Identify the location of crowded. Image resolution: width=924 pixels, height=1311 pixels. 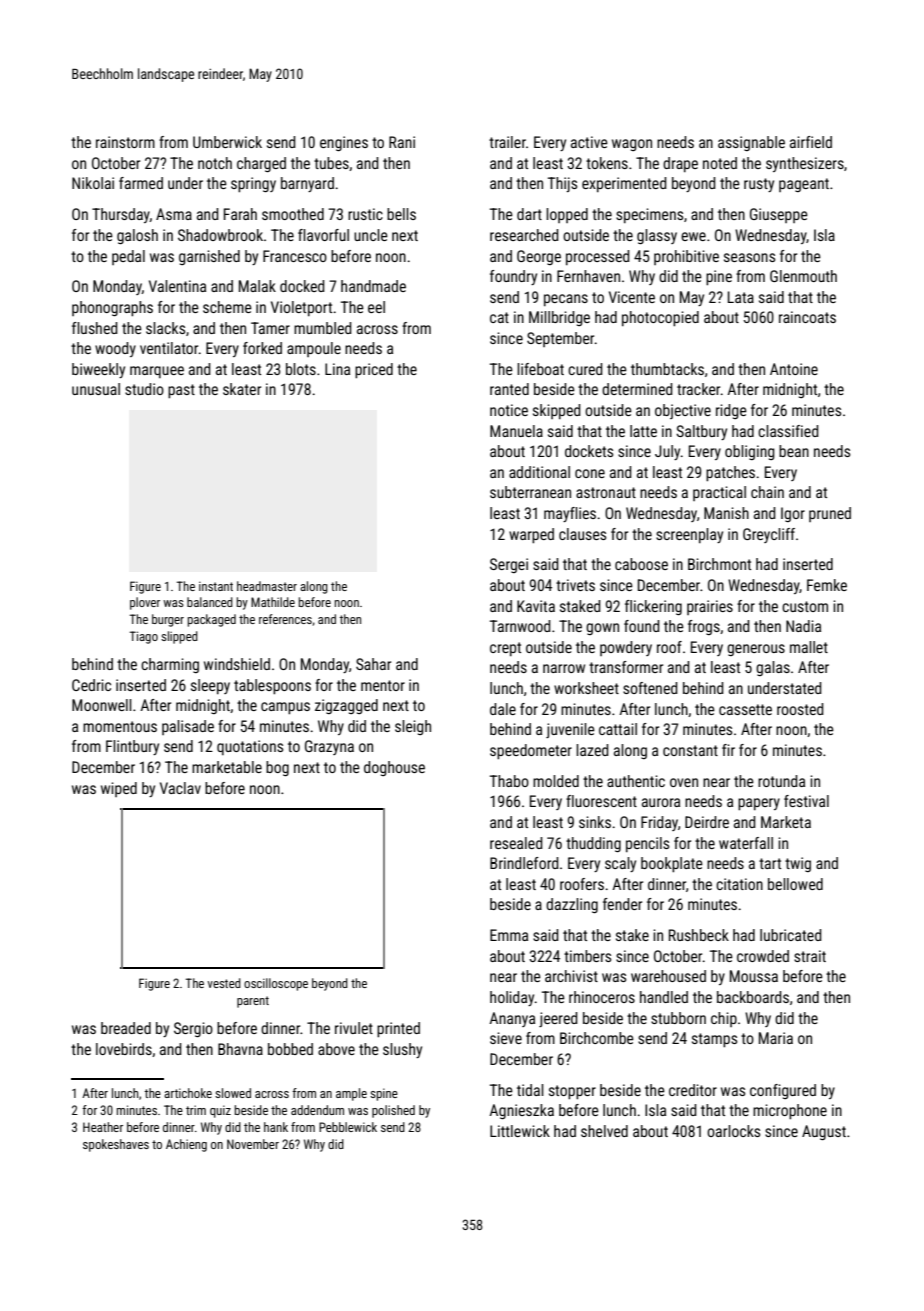
(763, 956).
